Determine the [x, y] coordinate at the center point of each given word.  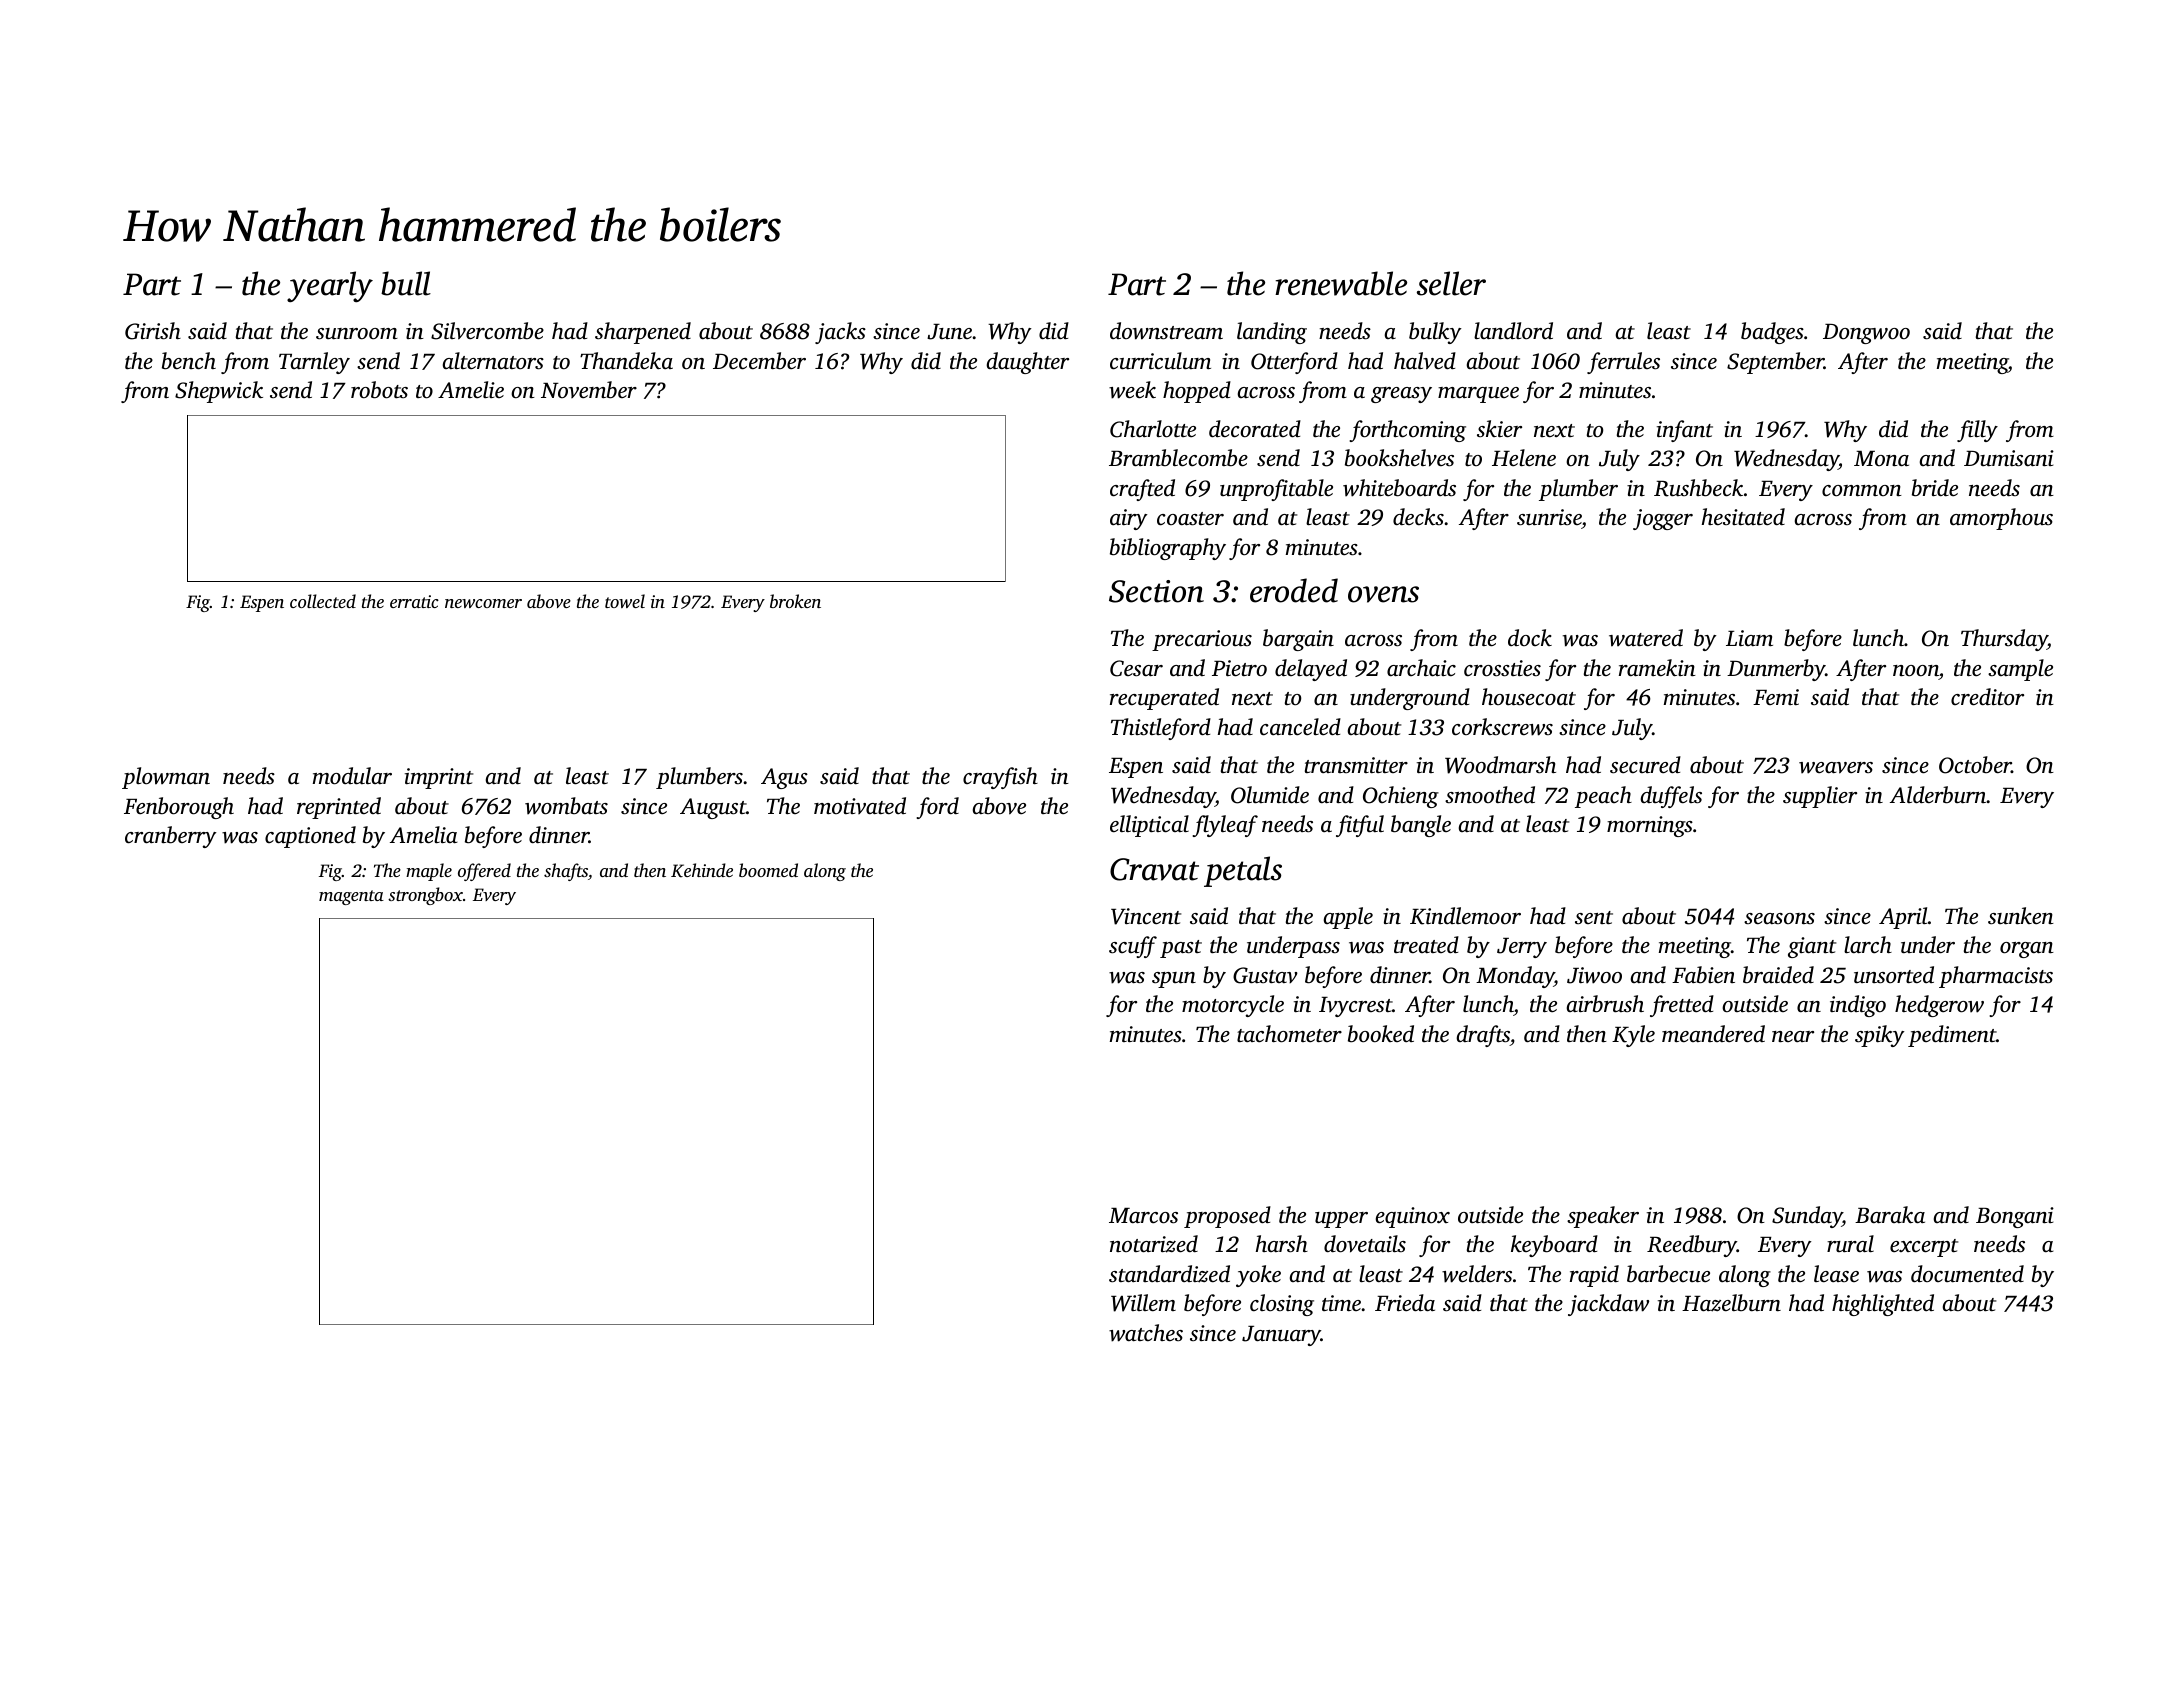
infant [1685, 431]
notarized [1154, 1244]
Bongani [2015, 1217]
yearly [330, 286]
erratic [414, 601]
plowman [166, 778]
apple [1348, 918]
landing [1272, 333]
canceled [1300, 727]
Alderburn [1938, 795]
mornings [1650, 826]
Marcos [1143, 1216]
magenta [351, 897]
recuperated [1164, 699]
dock [1530, 637]
